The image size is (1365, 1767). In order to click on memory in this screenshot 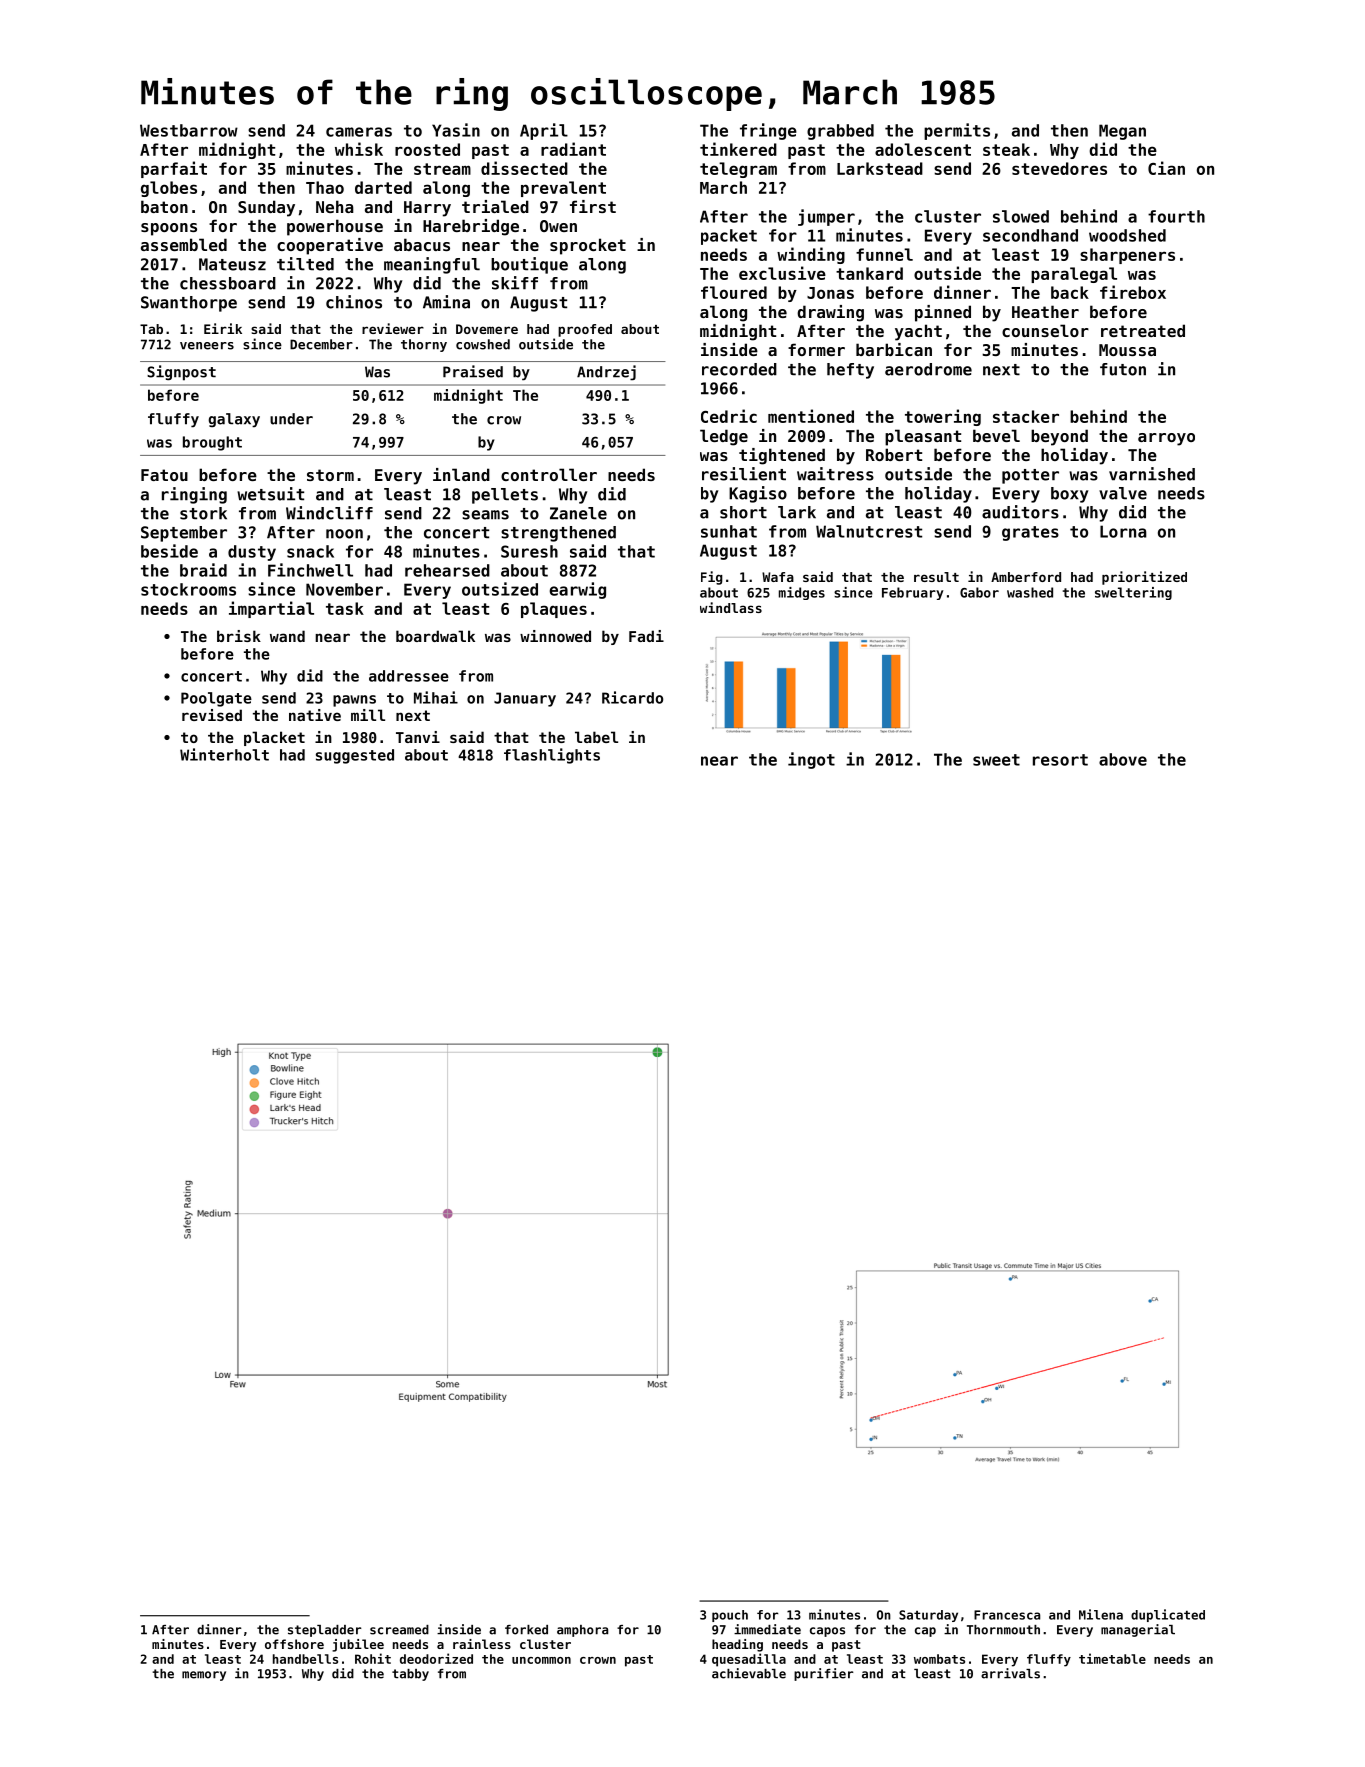, I will do `click(204, 1676)`.
